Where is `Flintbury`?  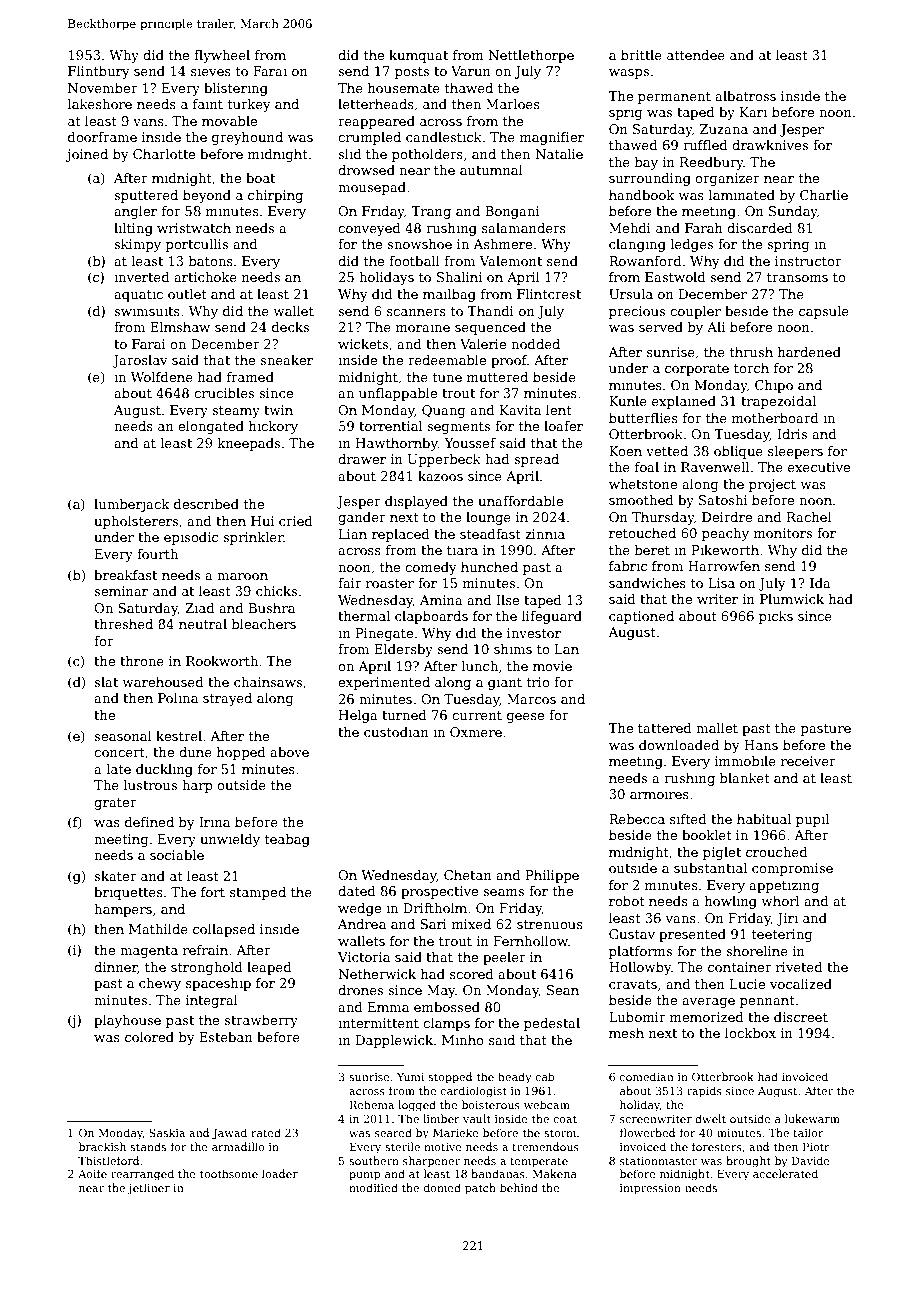
Flintbury is located at coordinates (99, 72).
